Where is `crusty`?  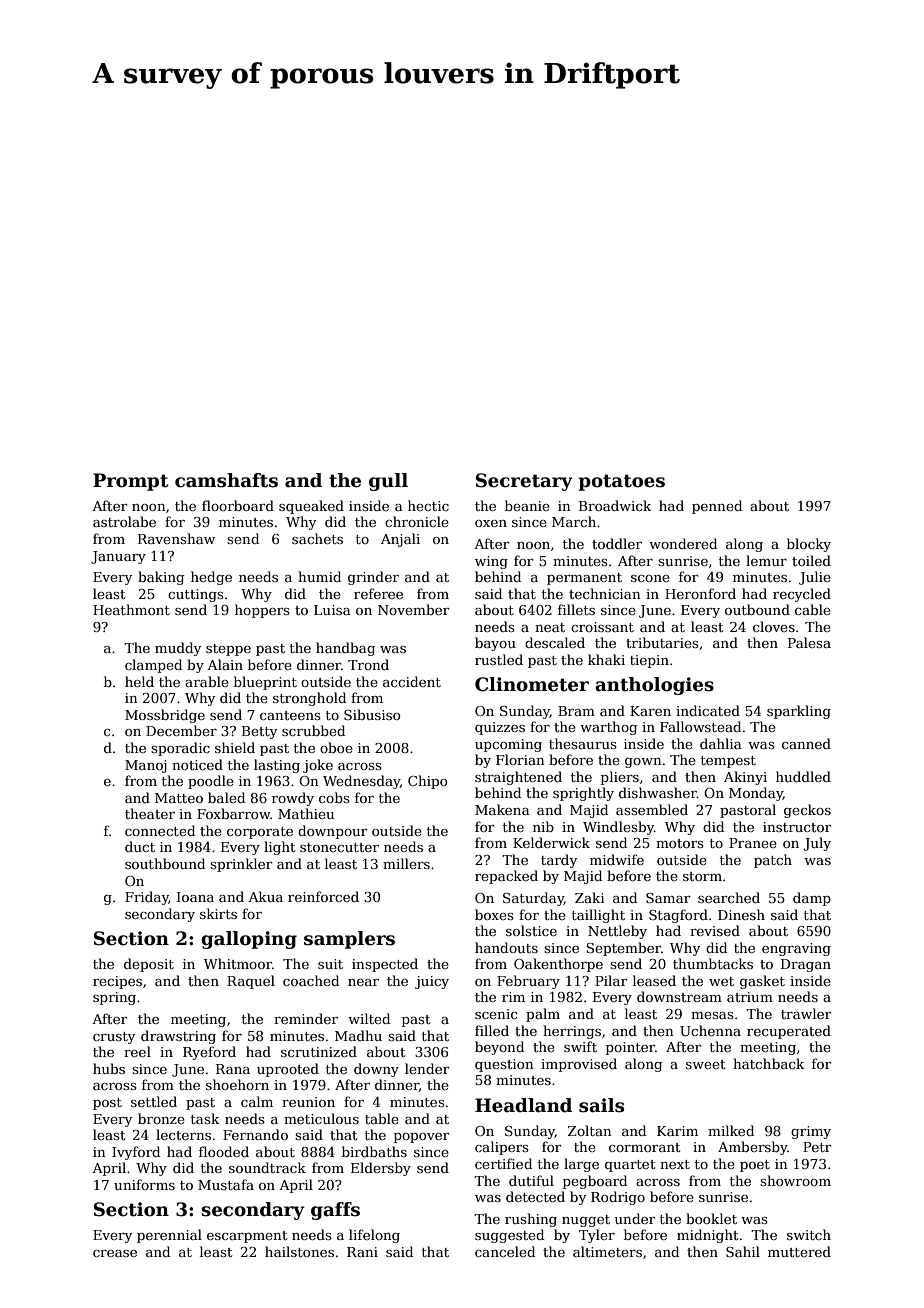
crusty is located at coordinates (114, 1038).
